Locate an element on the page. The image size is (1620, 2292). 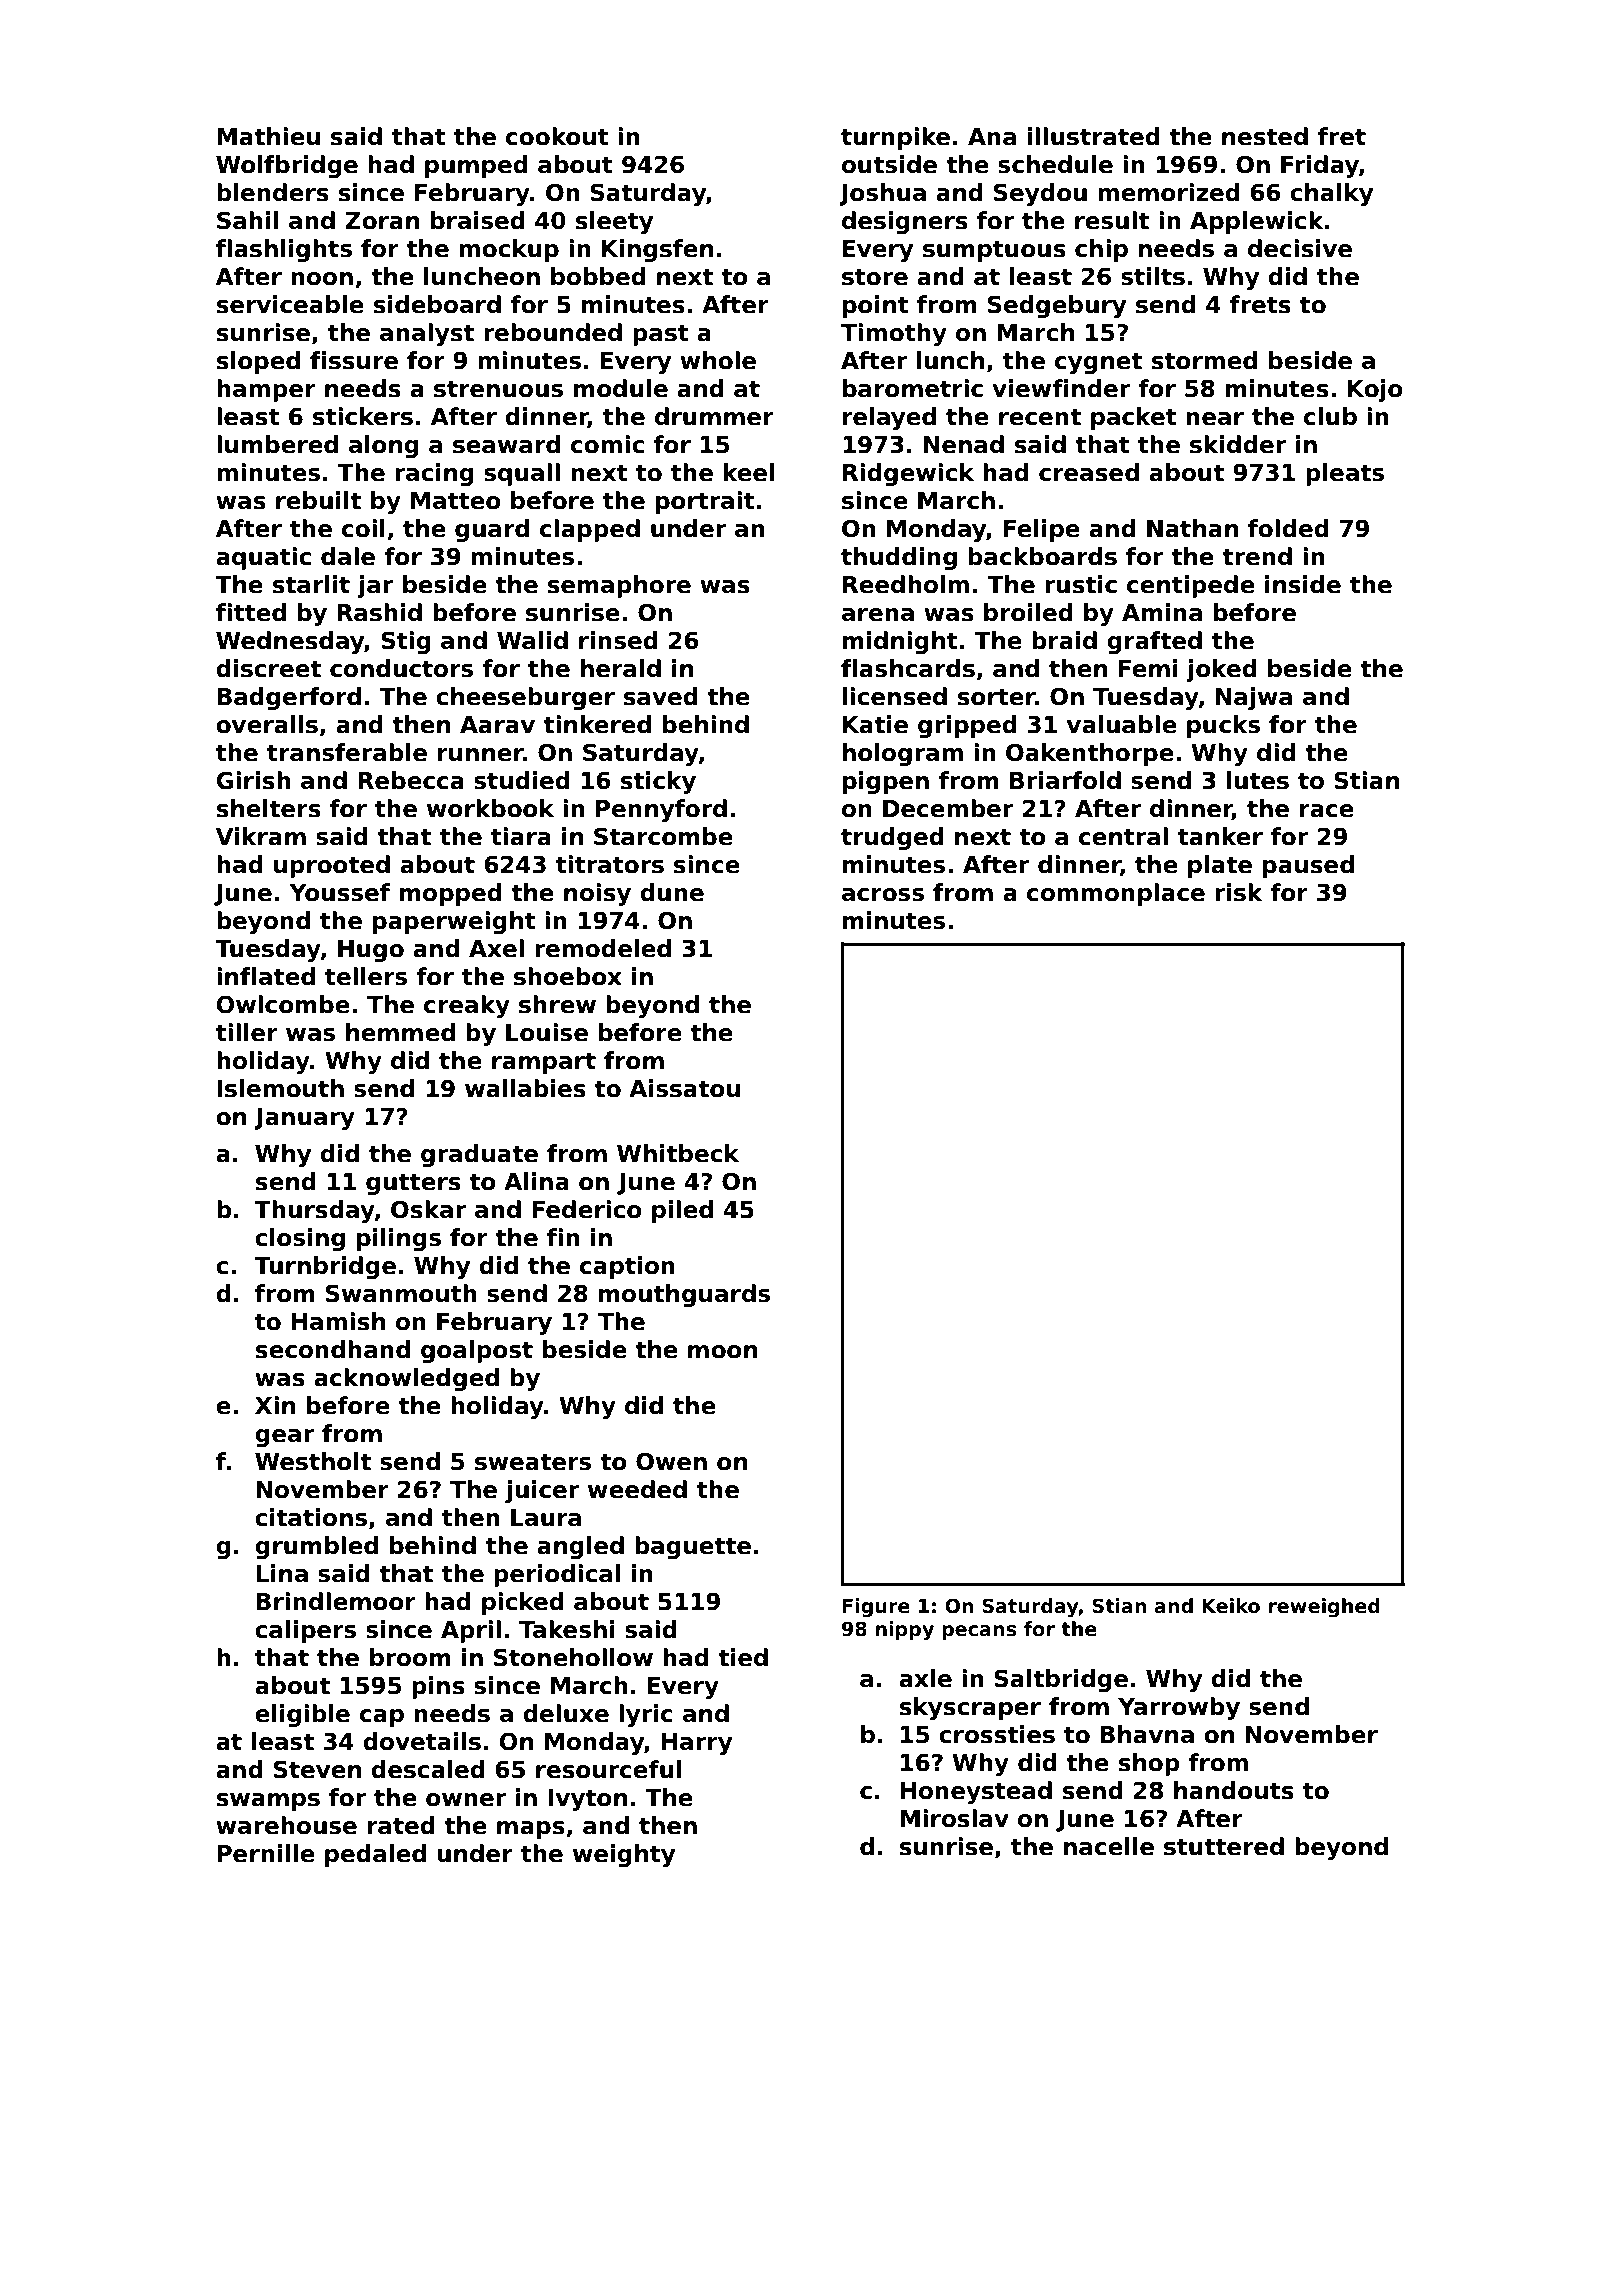
pumped is located at coordinates (476, 166).
